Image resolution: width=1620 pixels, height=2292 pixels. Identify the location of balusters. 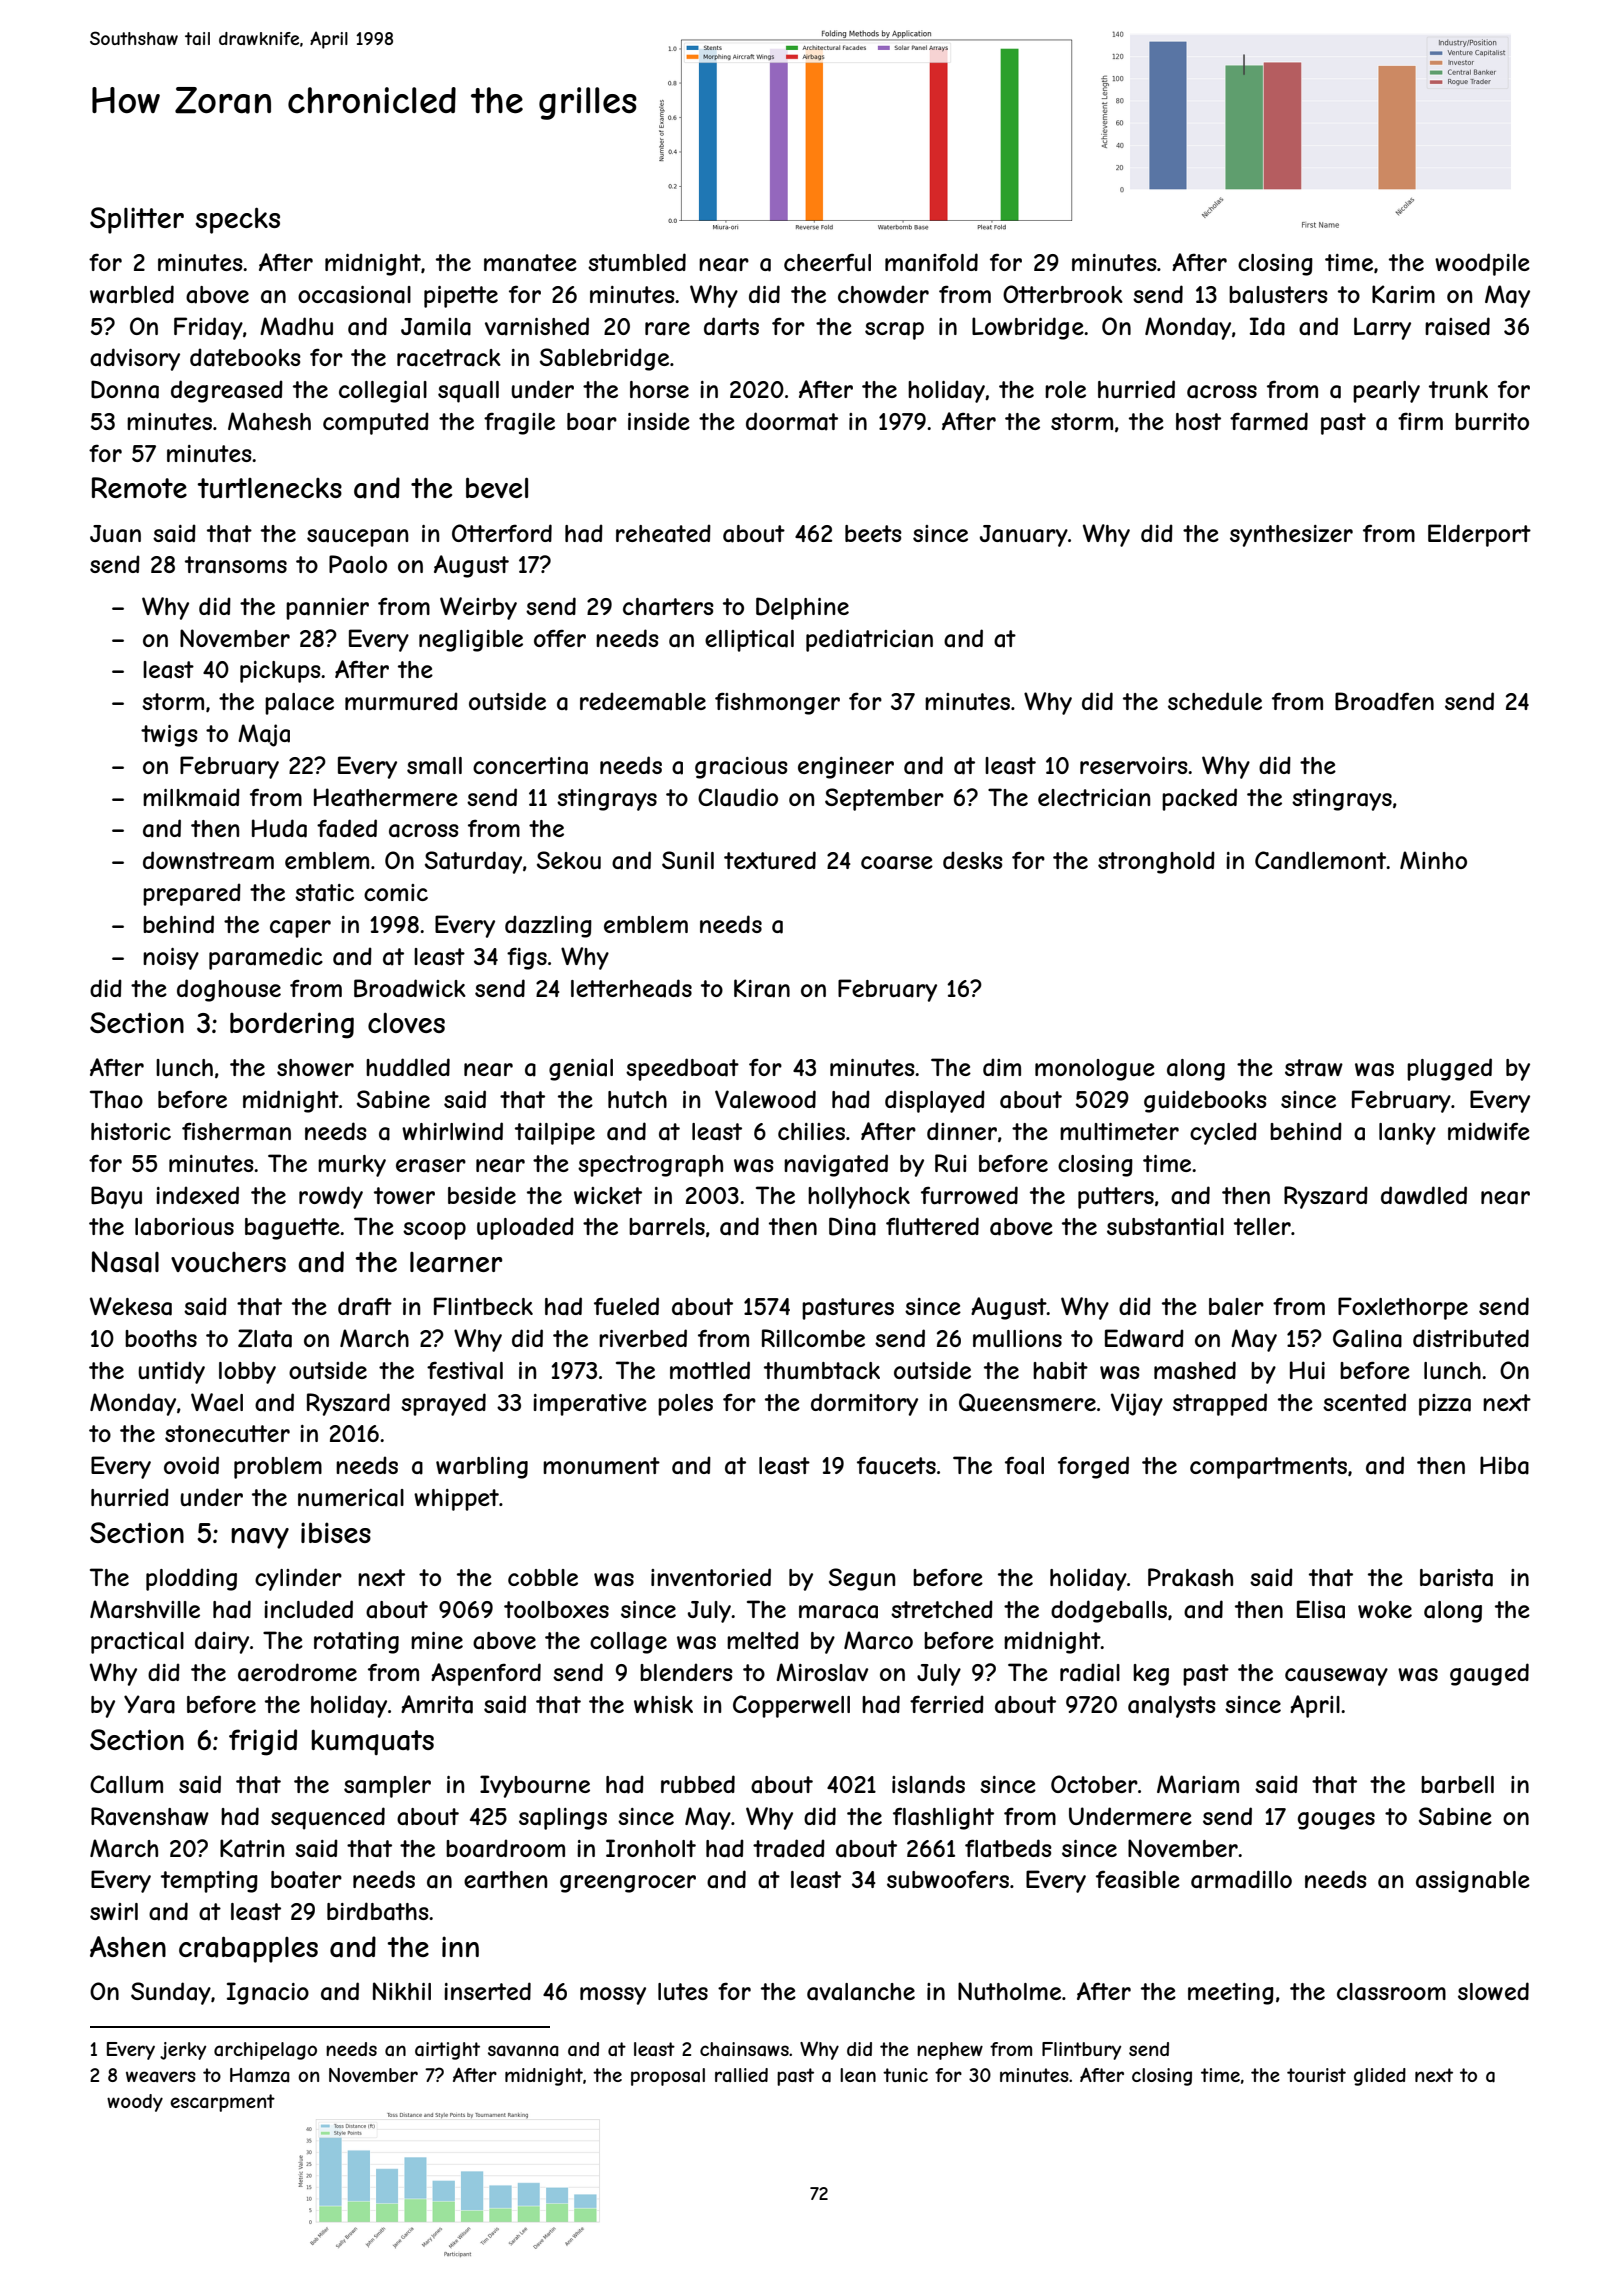
(1278, 295).
